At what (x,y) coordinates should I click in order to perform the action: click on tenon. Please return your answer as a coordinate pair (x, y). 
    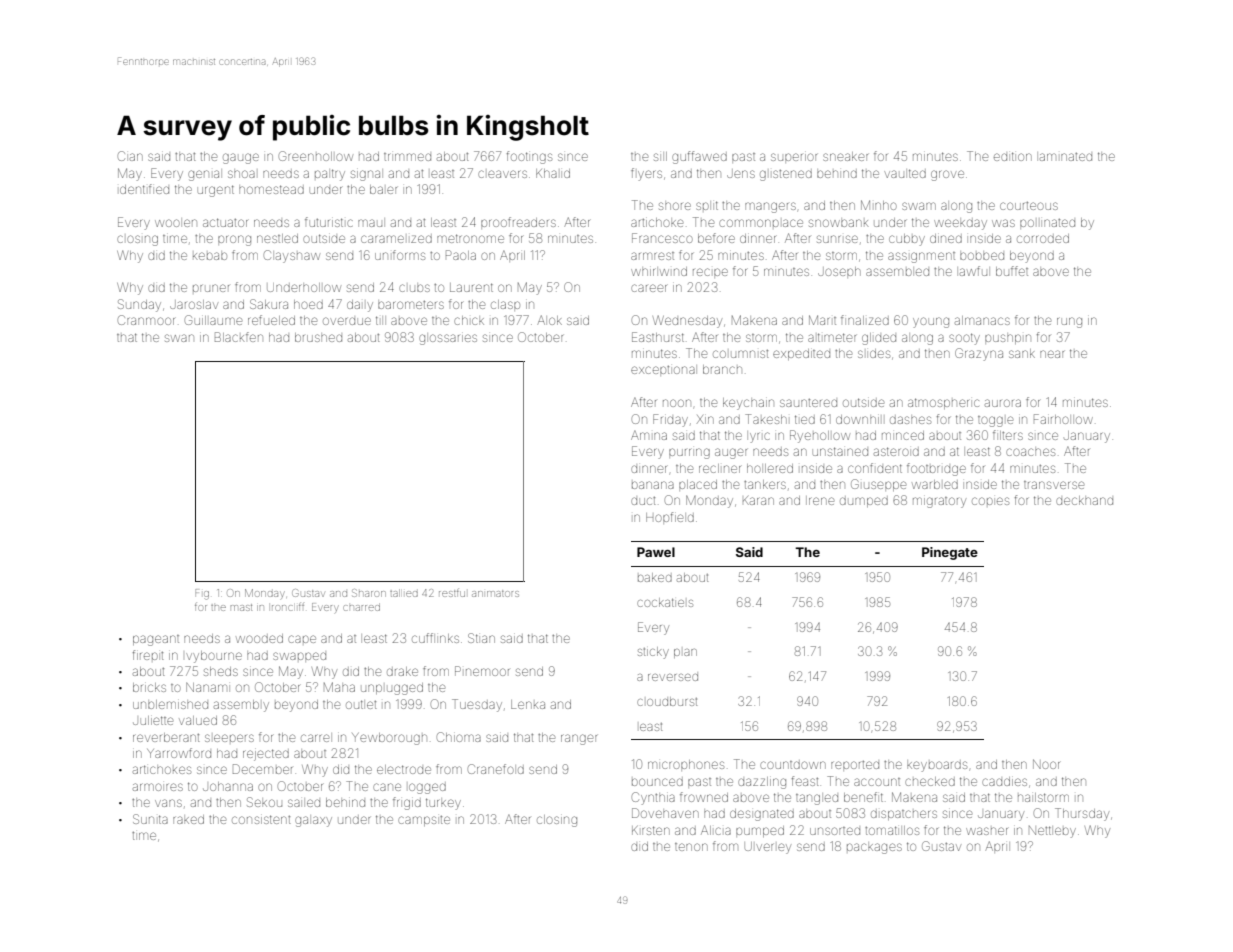
    Looking at the image, I should click on (691, 847).
